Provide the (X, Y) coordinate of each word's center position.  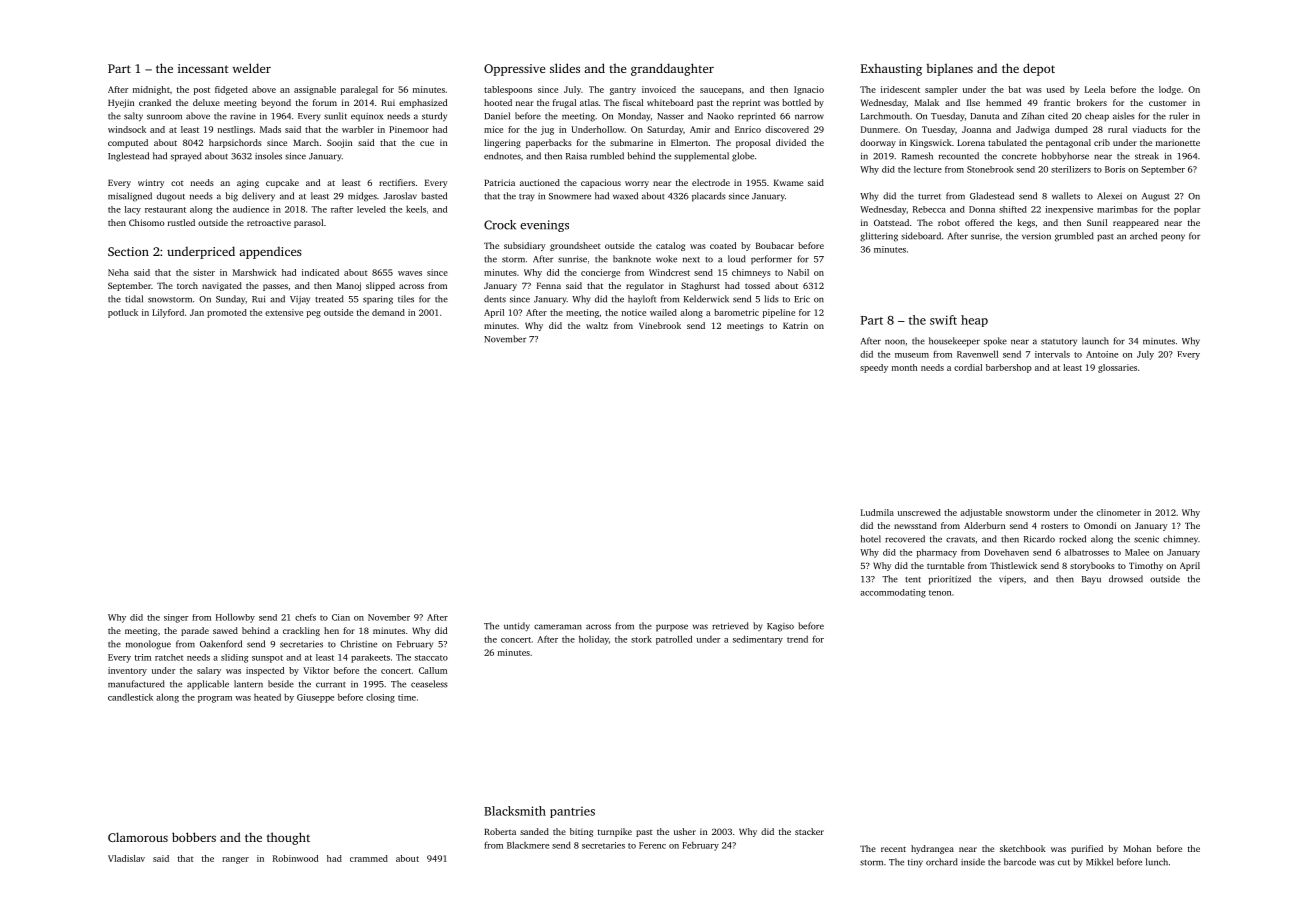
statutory (1059, 343)
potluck (123, 313)
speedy (874, 368)
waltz (597, 325)
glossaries (1117, 368)
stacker (809, 831)
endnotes (502, 156)
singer (176, 618)
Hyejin (121, 103)
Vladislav (126, 858)
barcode (1020, 862)
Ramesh (917, 156)
